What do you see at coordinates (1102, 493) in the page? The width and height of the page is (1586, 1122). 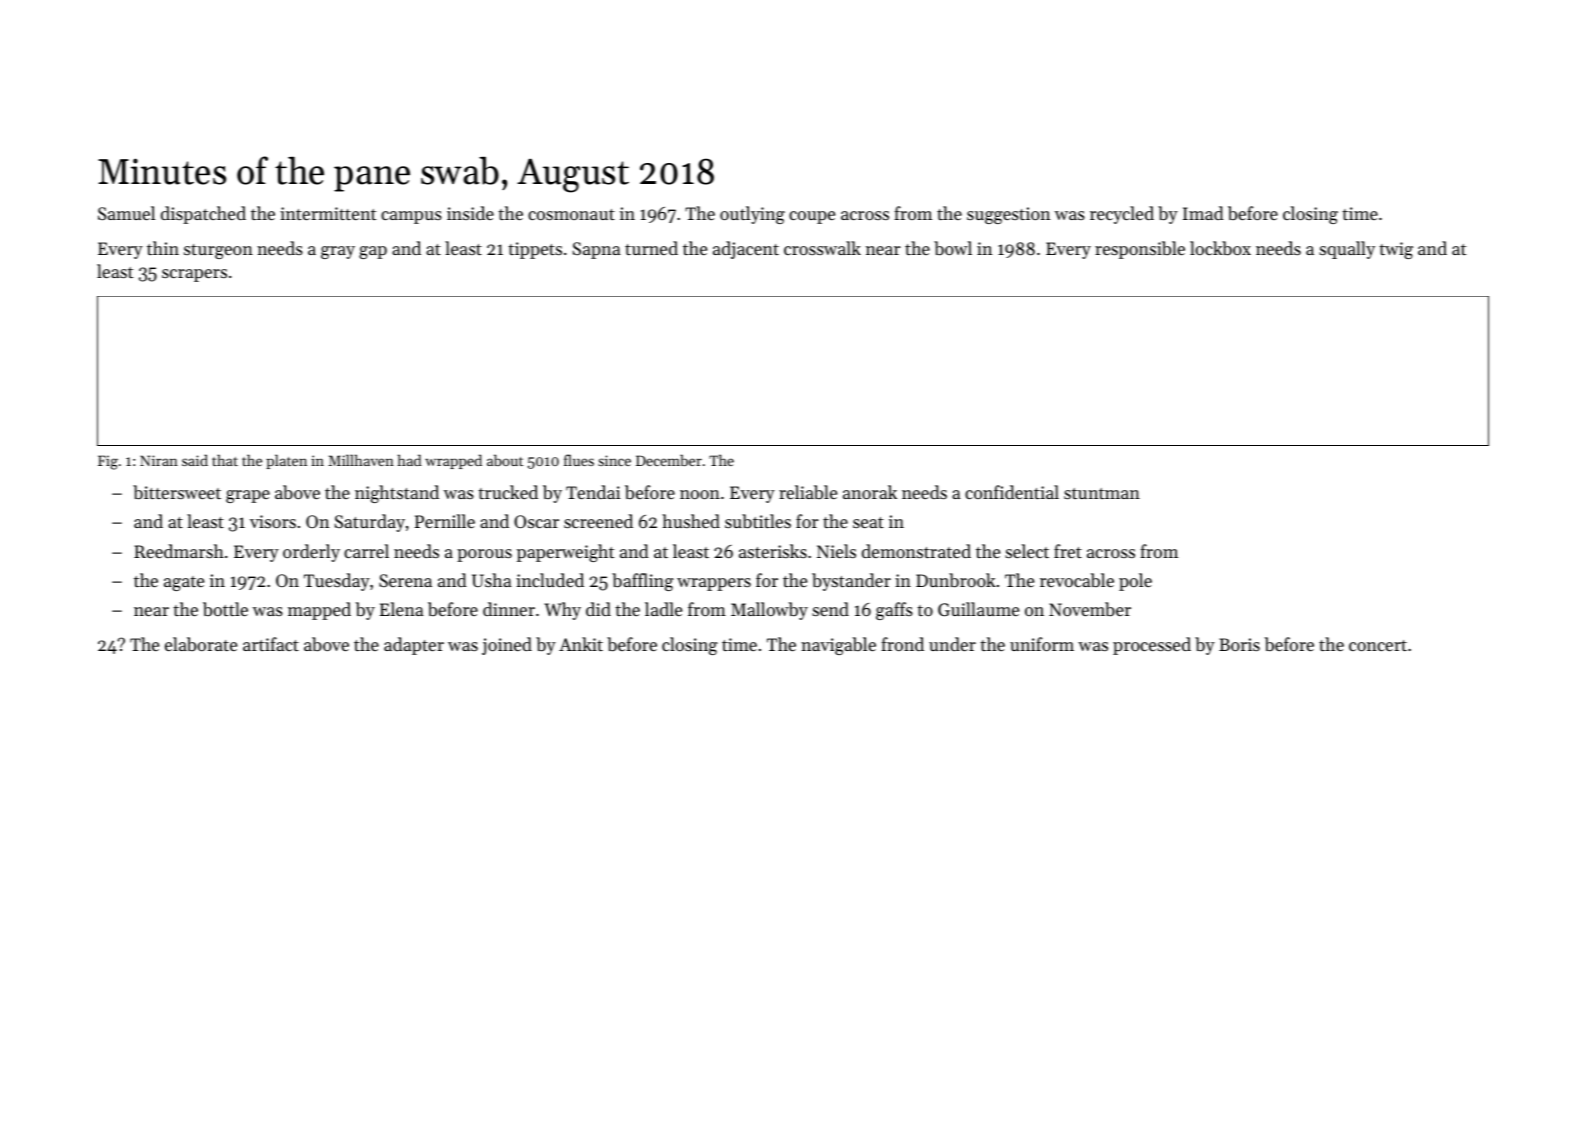 I see `stuntman` at bounding box center [1102, 493].
